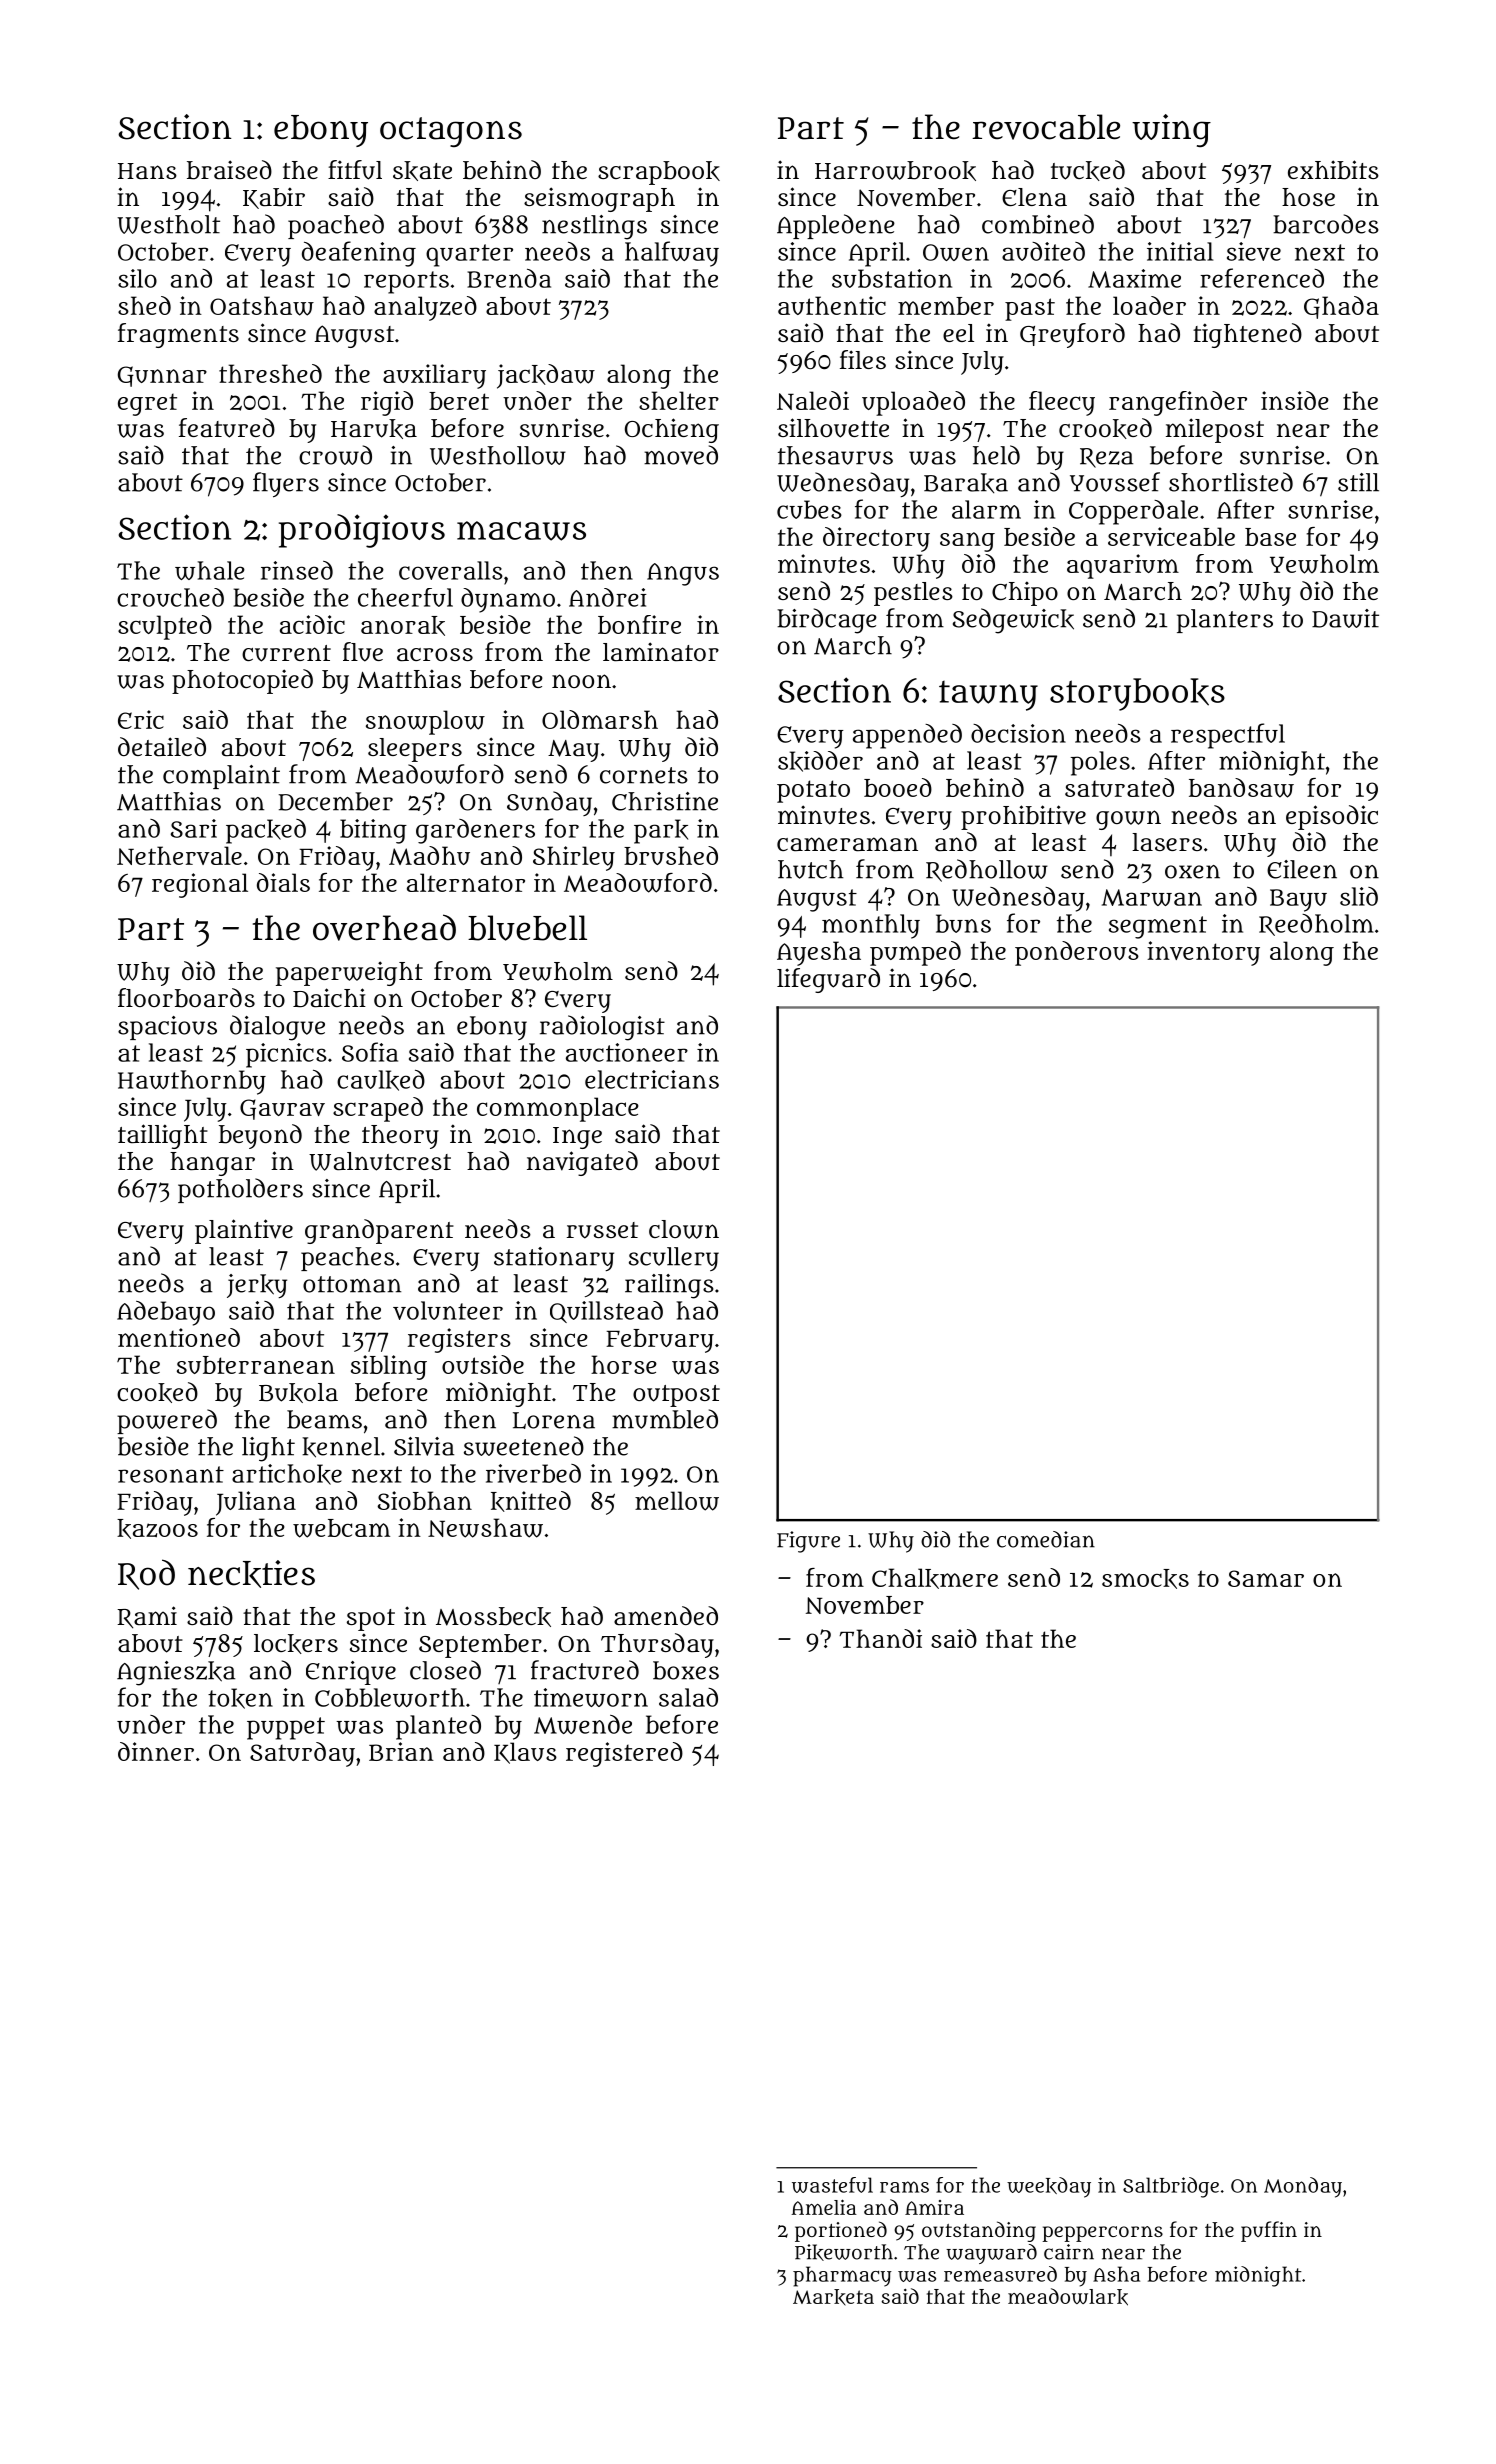 Image resolution: width=1496 pixels, height=2464 pixels. What do you see at coordinates (1171, 536) in the screenshot?
I see `serviceable` at bounding box center [1171, 536].
